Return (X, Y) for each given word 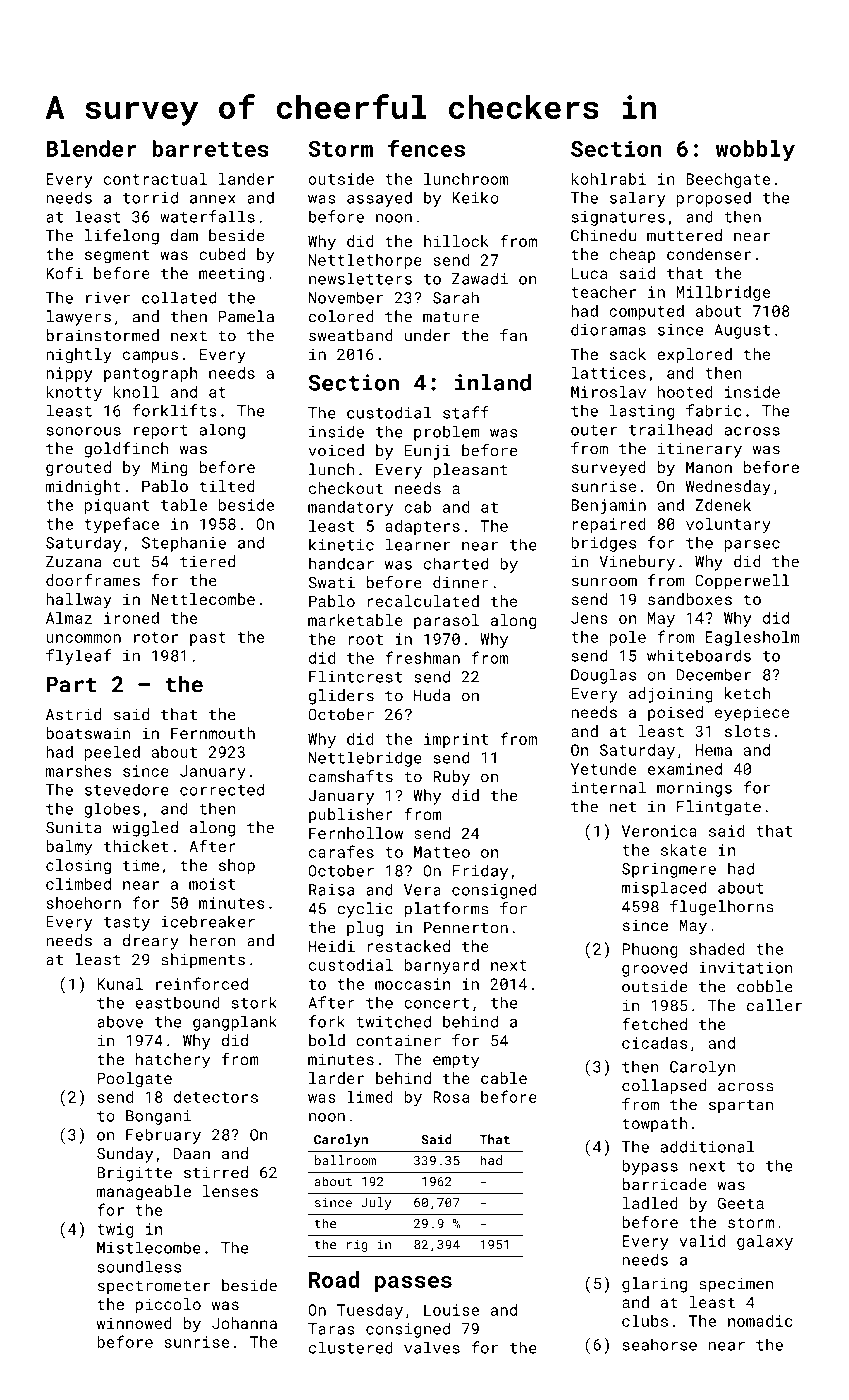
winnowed (134, 1323)
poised (675, 713)
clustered (351, 1347)
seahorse (660, 1344)
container (398, 1041)
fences (426, 148)
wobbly (755, 151)
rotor (156, 637)
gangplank (235, 1023)
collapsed (664, 1087)
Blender (91, 148)
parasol (446, 621)
